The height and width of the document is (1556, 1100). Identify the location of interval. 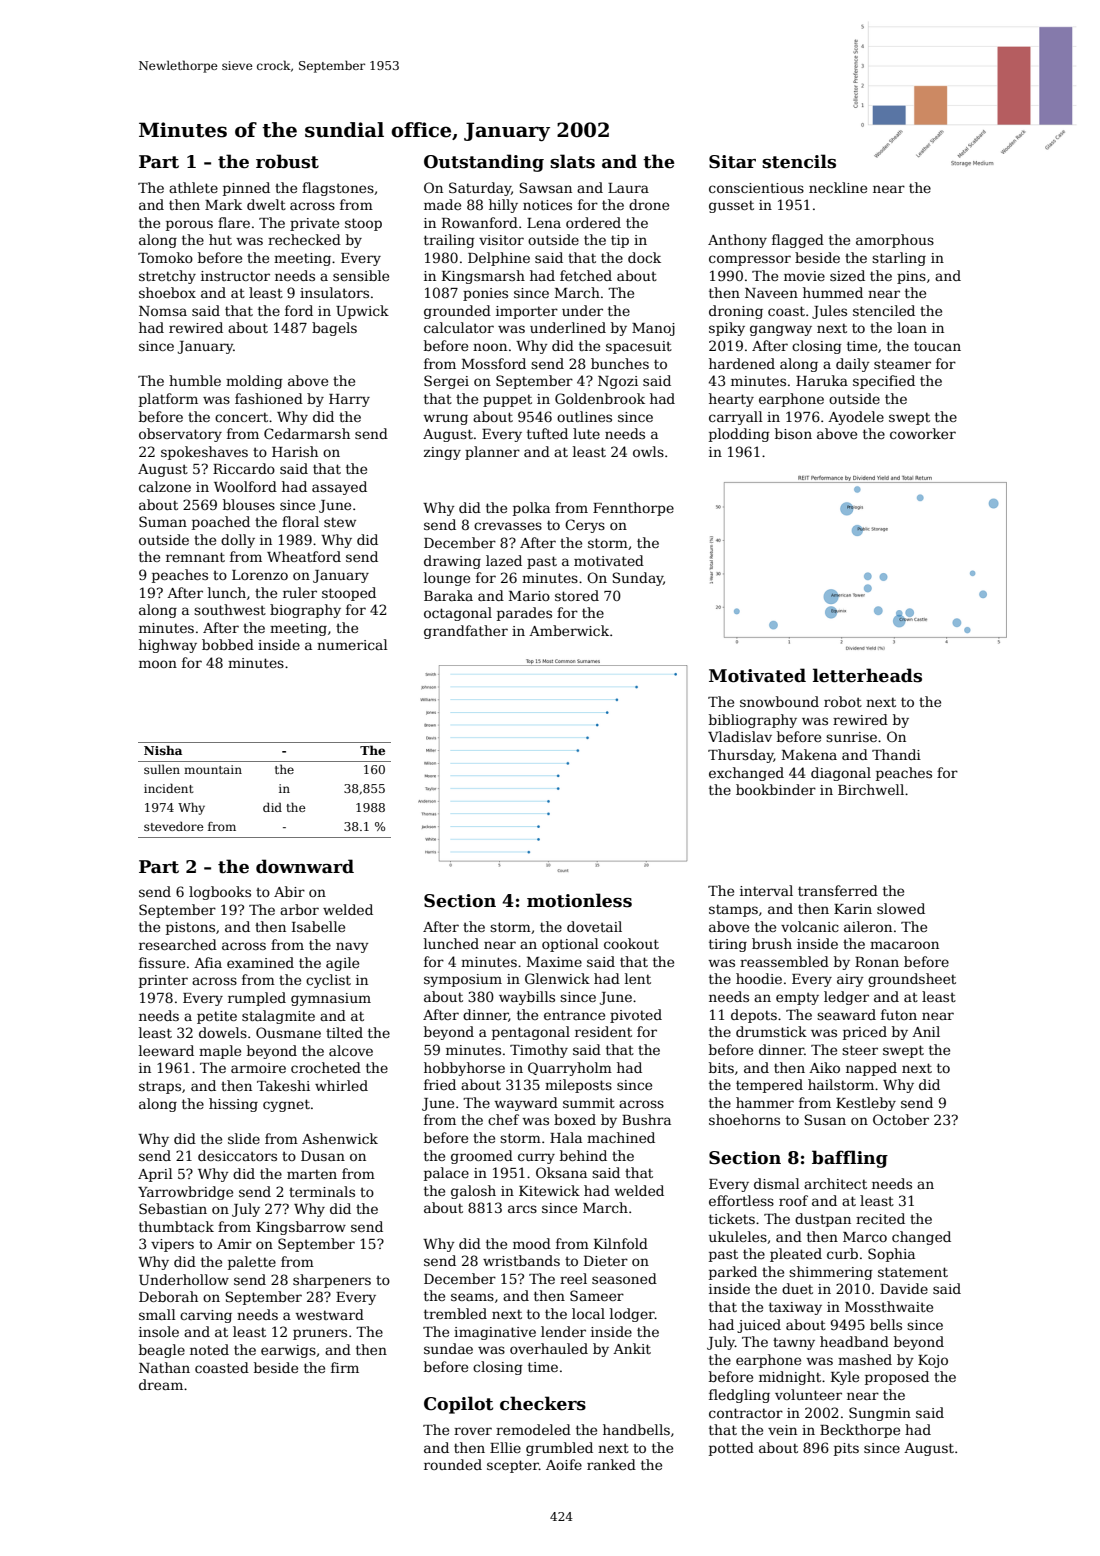
(766, 890).
